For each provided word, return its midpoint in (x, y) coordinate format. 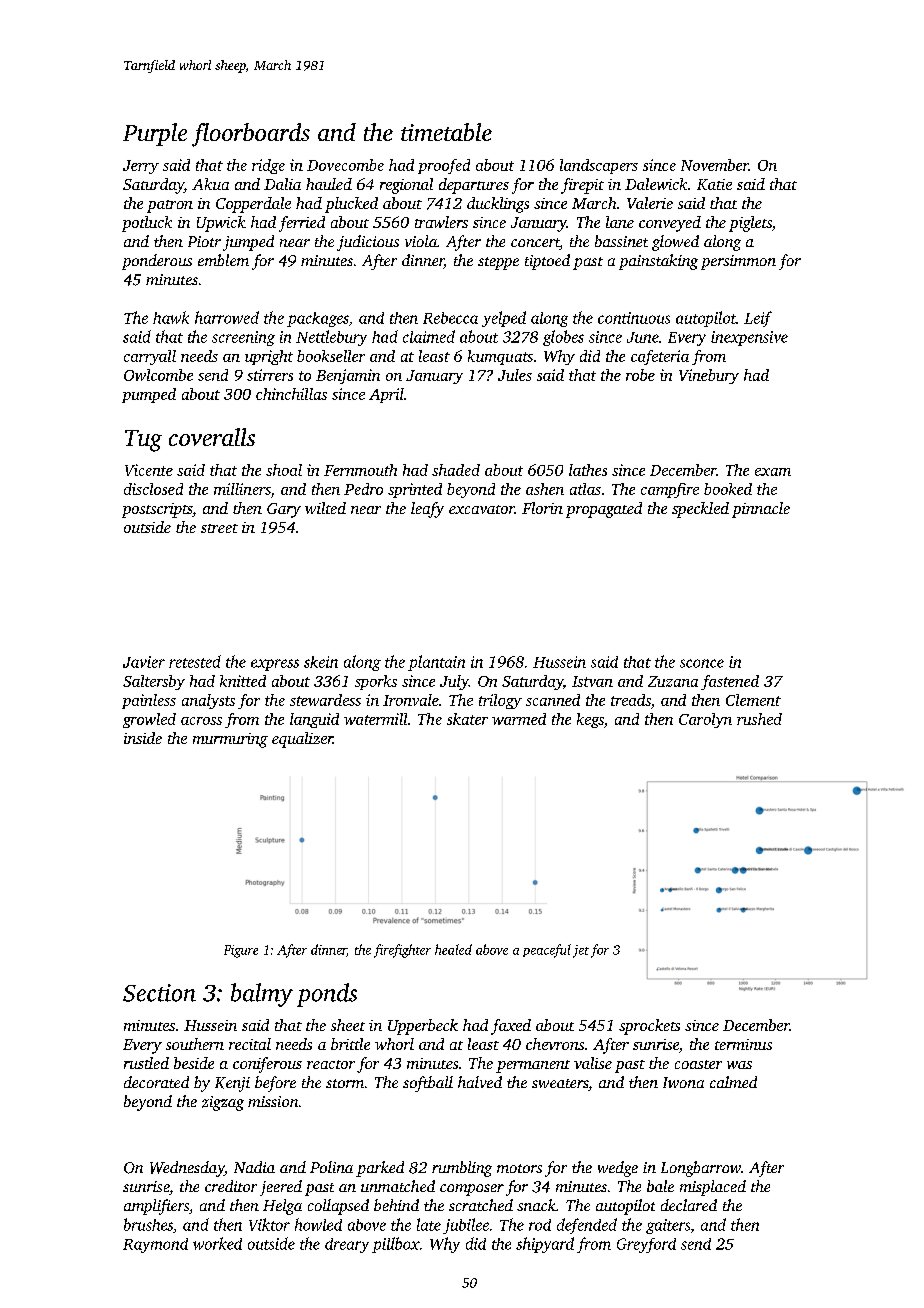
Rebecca (450, 318)
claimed (429, 336)
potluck (147, 224)
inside (143, 738)
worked (217, 1243)
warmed (519, 719)
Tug (143, 441)
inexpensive (749, 338)
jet (581, 951)
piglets (750, 224)
